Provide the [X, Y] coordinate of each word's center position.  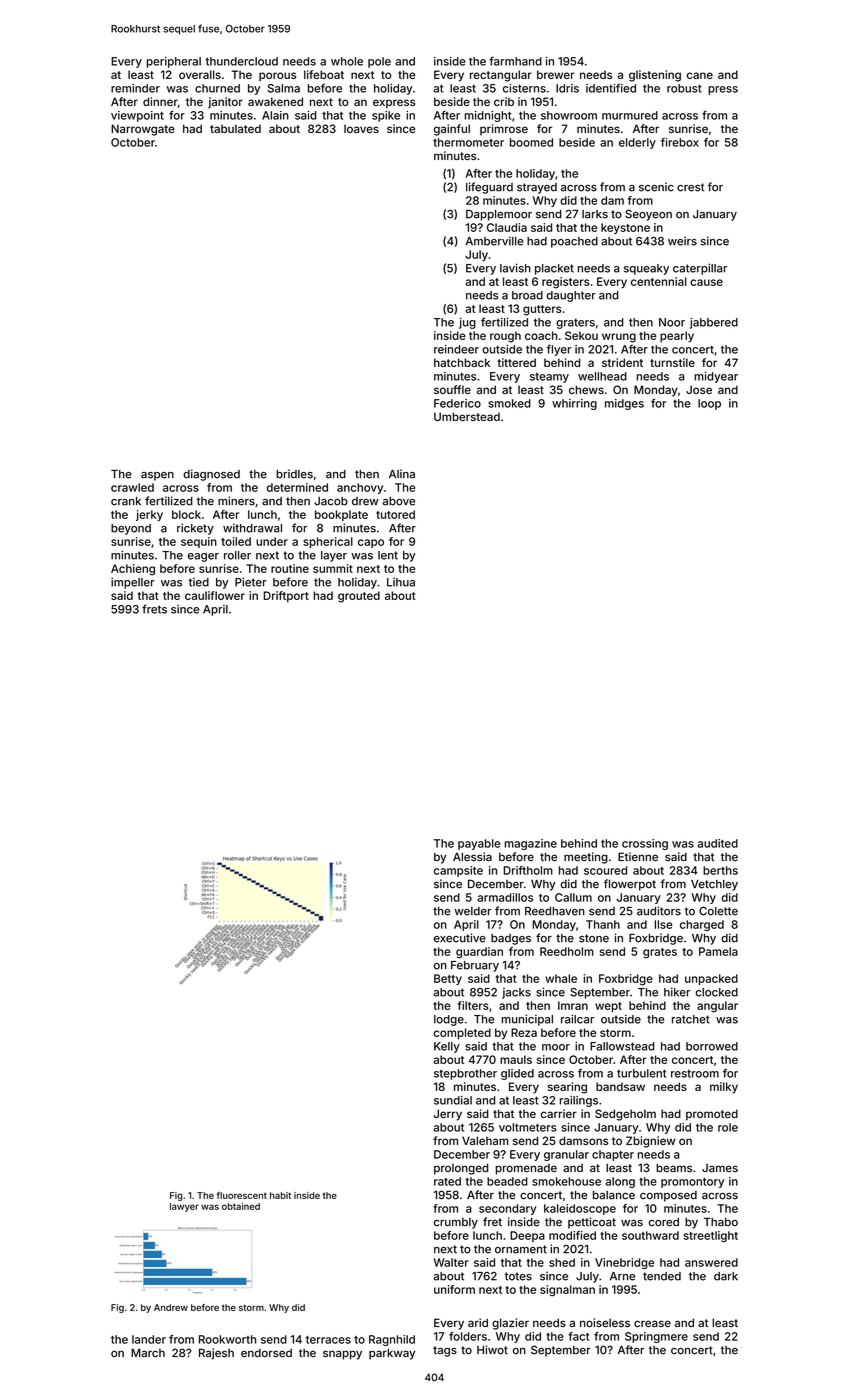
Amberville [495, 241]
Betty [448, 979]
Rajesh [216, 1354]
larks [595, 214]
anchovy [360, 488]
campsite [458, 871]
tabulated [235, 128]
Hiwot [492, 1350]
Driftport [286, 596]
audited [718, 843]
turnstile [672, 362]
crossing [645, 844]
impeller [132, 583]
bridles [294, 474]
